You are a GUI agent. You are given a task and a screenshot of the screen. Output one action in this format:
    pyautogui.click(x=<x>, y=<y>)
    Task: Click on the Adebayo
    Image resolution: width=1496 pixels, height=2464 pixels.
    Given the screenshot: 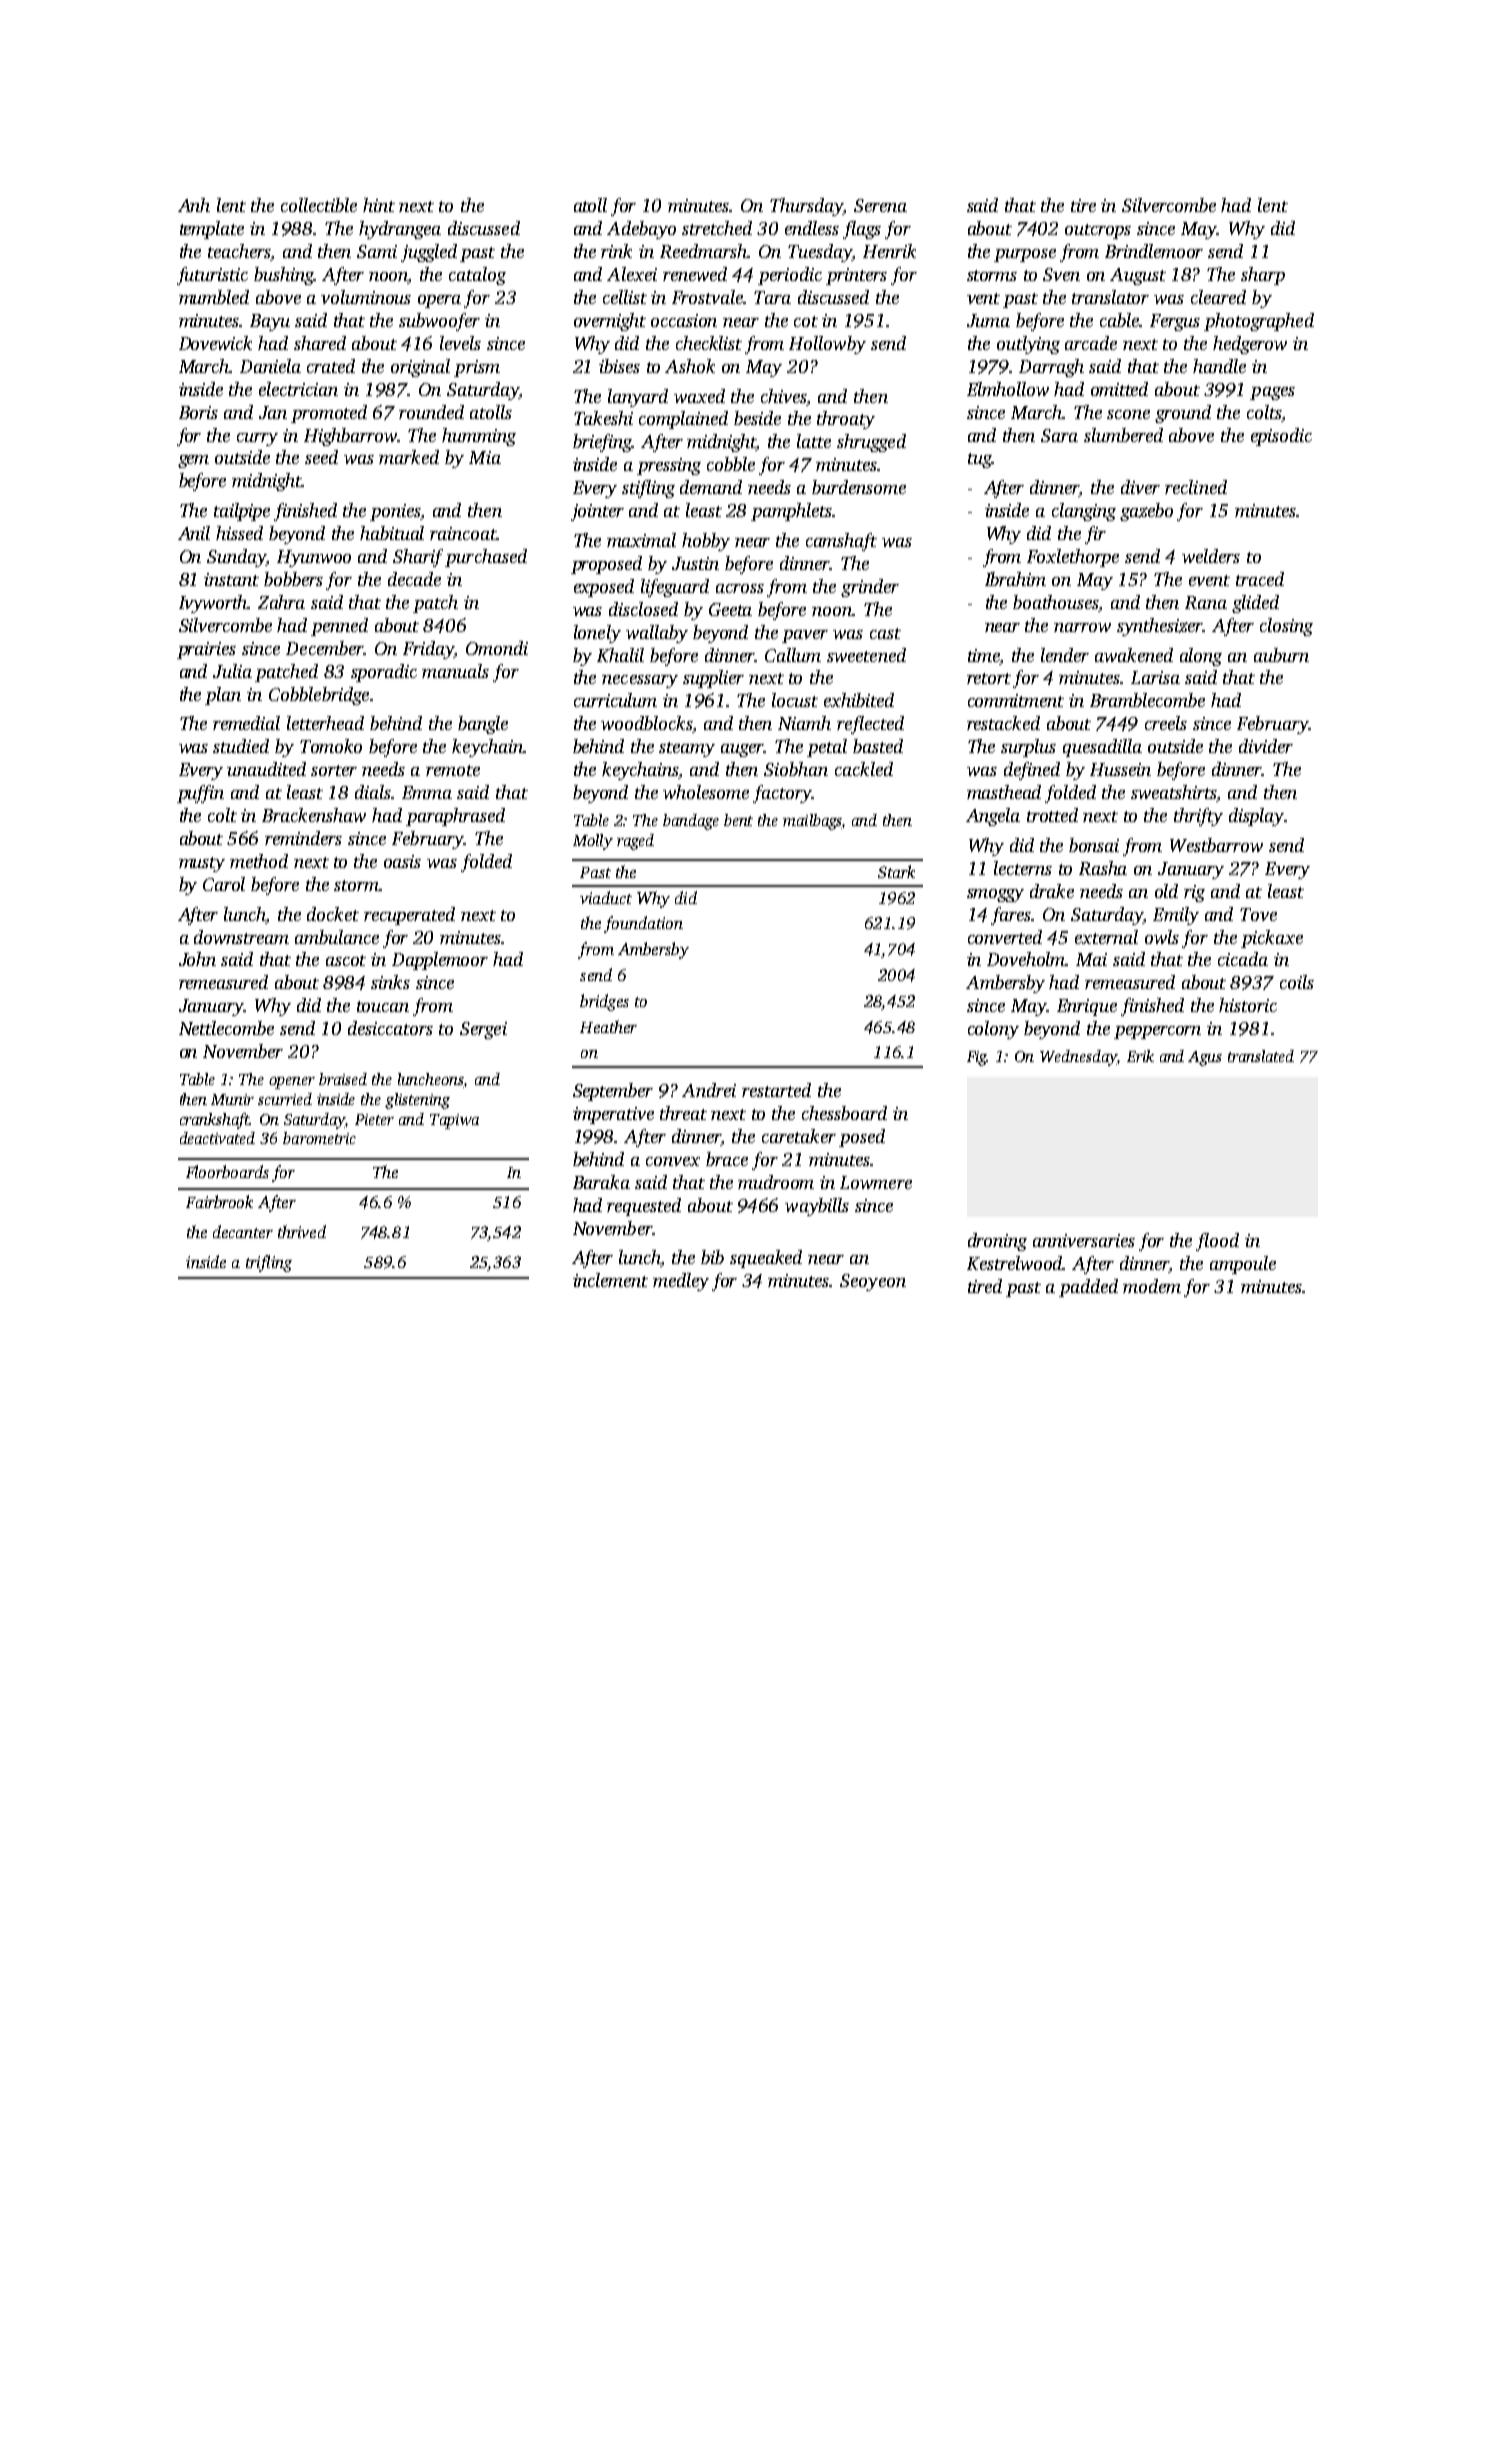 What is the action you would take?
    pyautogui.click(x=641, y=230)
